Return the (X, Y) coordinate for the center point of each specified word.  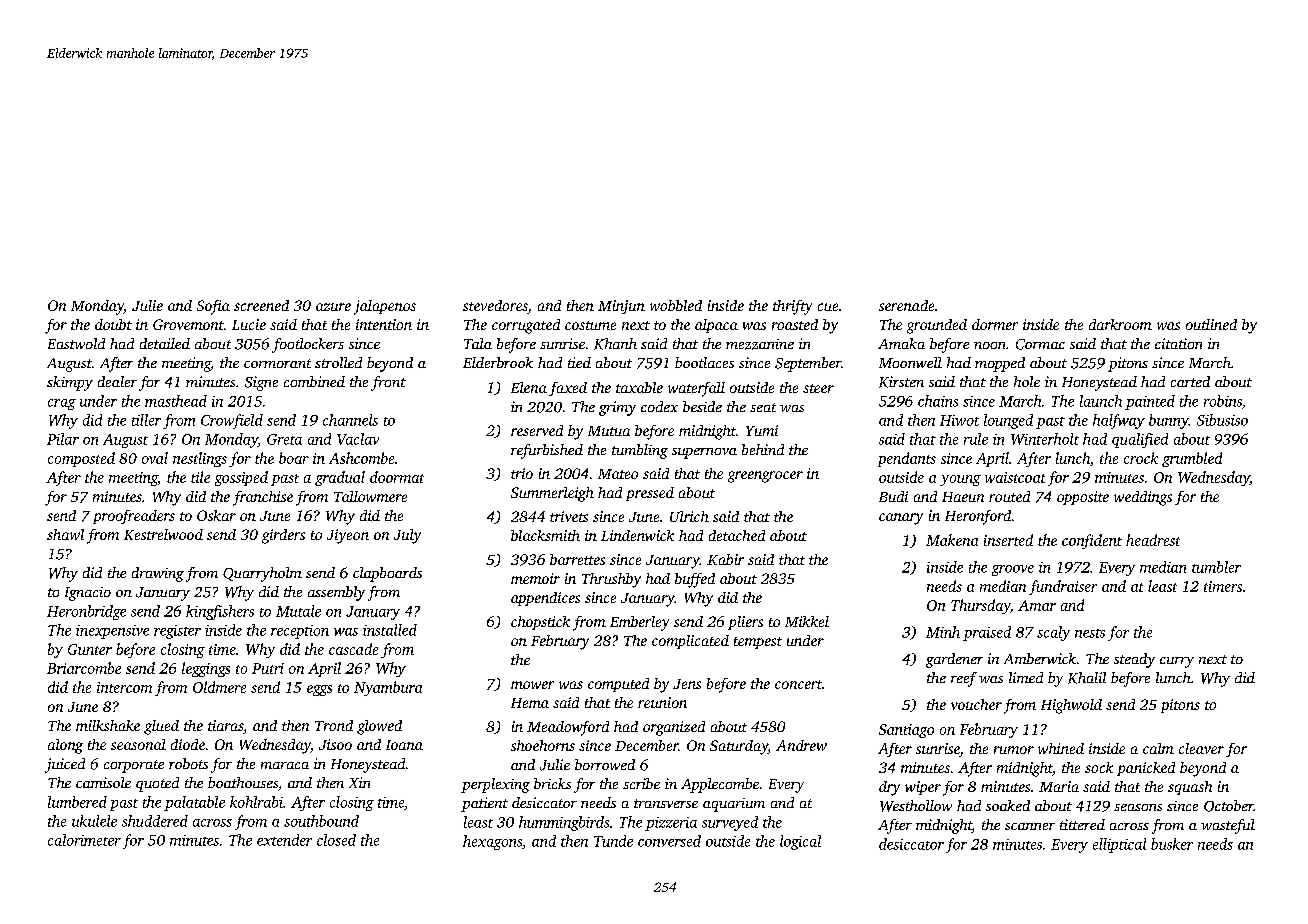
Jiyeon (348, 536)
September (808, 364)
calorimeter (84, 840)
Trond (334, 725)
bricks (552, 783)
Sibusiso (1222, 420)
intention (384, 324)
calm (1158, 748)
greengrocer (765, 477)
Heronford (978, 517)
